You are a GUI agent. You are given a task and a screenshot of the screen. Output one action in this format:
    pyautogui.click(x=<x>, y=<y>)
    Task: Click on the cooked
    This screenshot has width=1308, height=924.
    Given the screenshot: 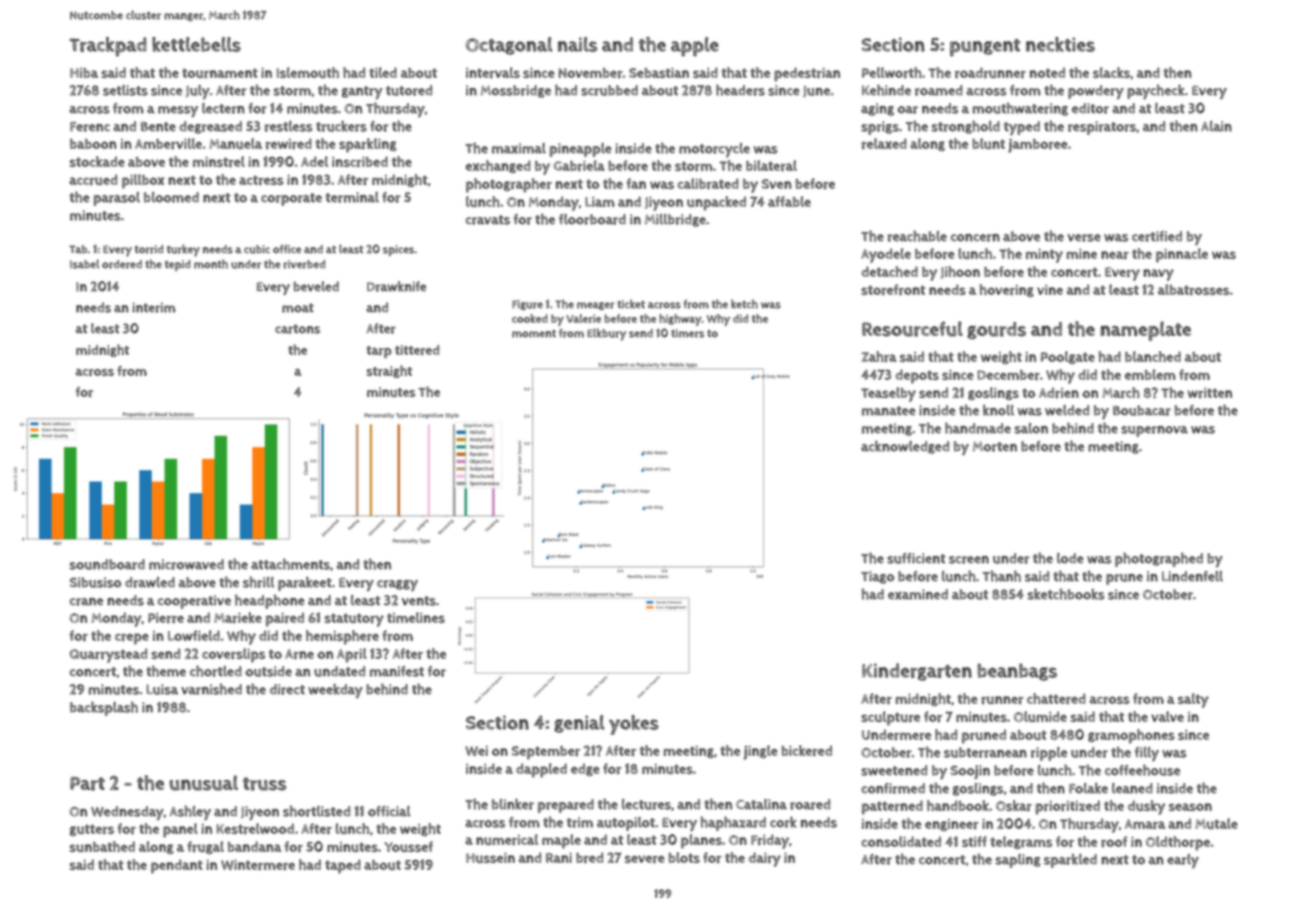 What is the action you would take?
    pyautogui.click(x=530, y=318)
